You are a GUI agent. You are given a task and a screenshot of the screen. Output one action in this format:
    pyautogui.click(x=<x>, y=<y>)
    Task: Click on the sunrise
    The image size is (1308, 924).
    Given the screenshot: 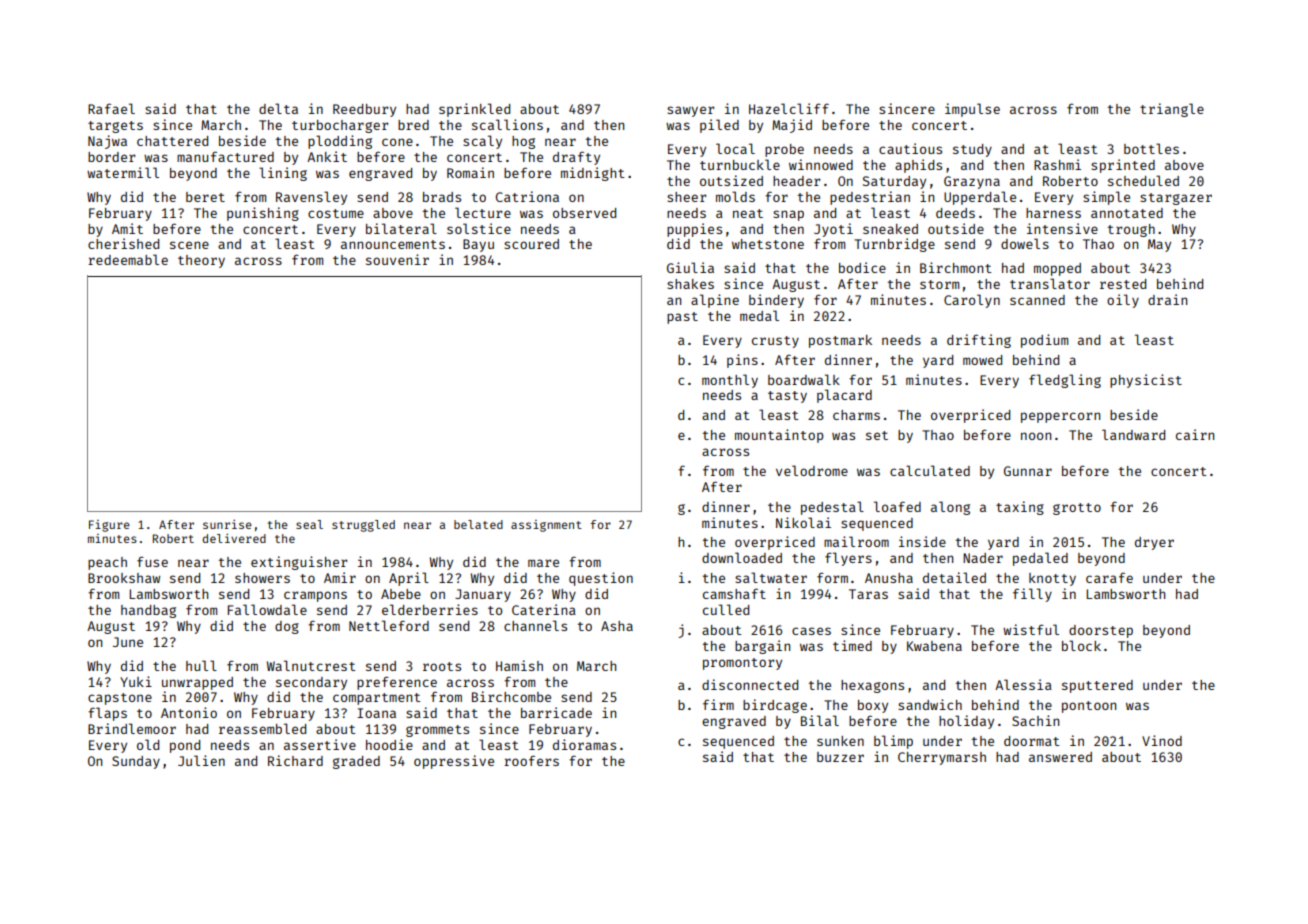 What is the action you would take?
    pyautogui.click(x=227, y=524)
